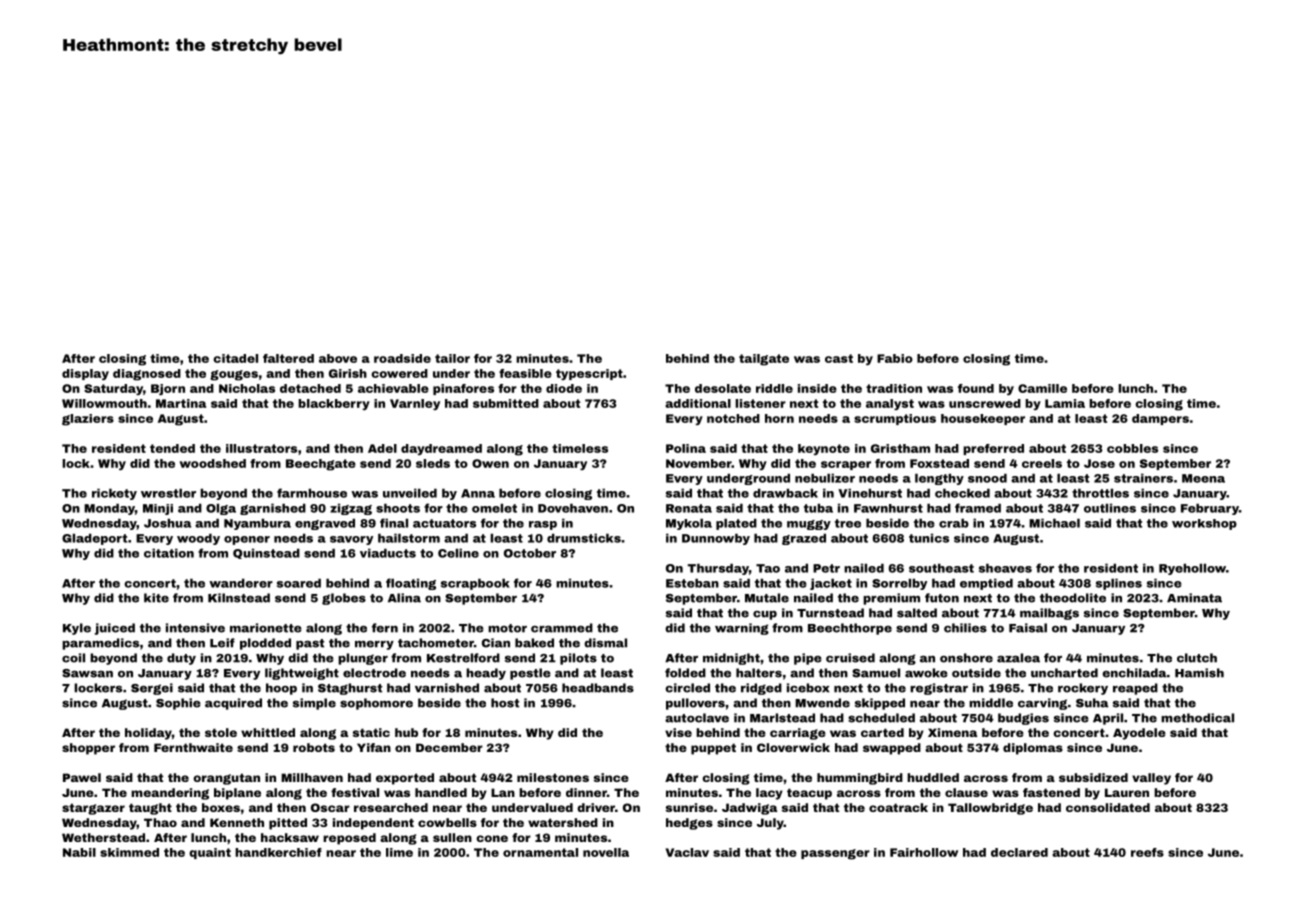  What do you see at coordinates (1160, 419) in the page?
I see `dampers` at bounding box center [1160, 419].
